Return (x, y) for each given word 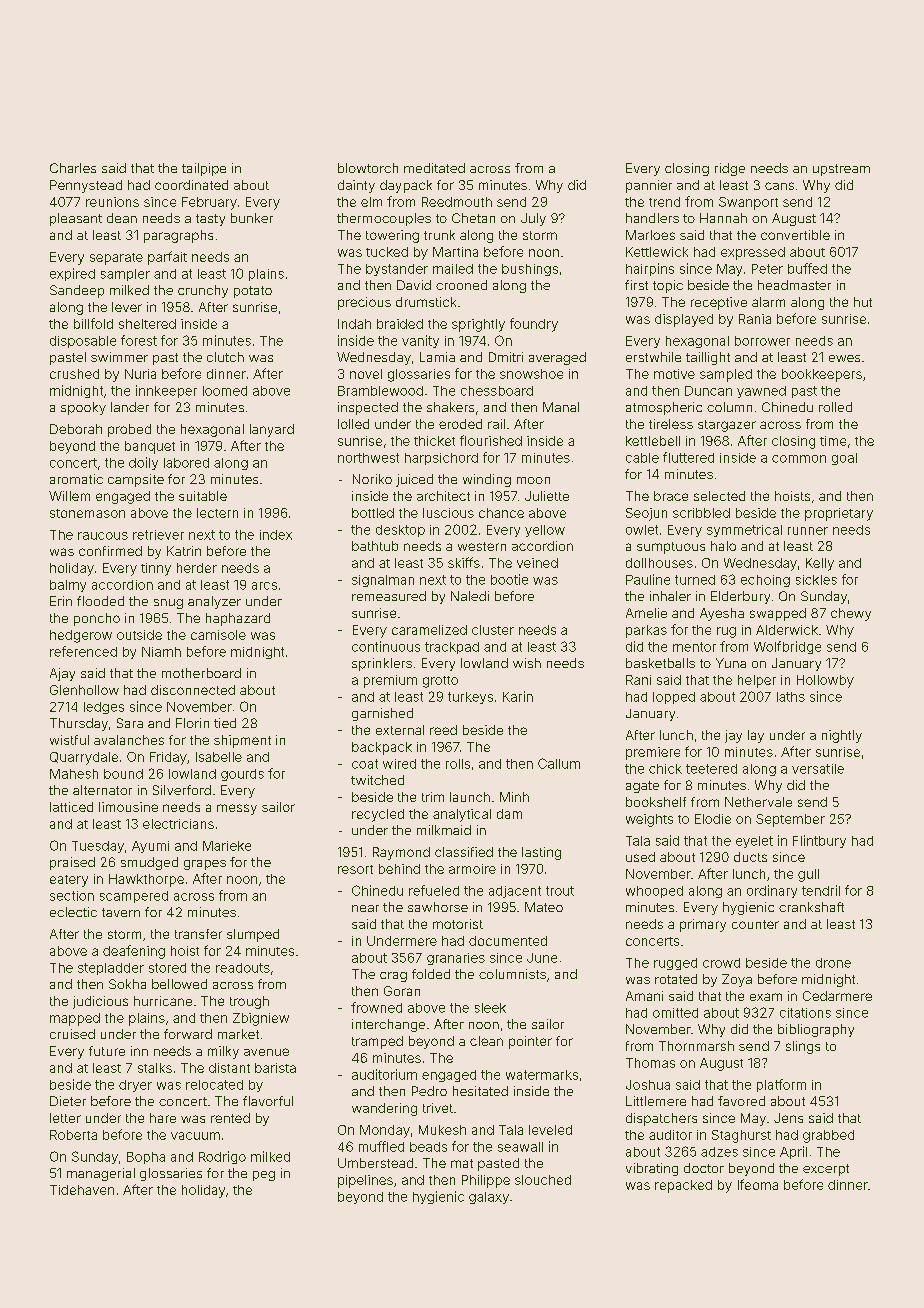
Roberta (73, 1135)
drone (833, 963)
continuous (386, 646)
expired (72, 274)
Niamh (161, 652)
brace (671, 496)
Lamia (437, 357)
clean (486, 1041)
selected (719, 496)
